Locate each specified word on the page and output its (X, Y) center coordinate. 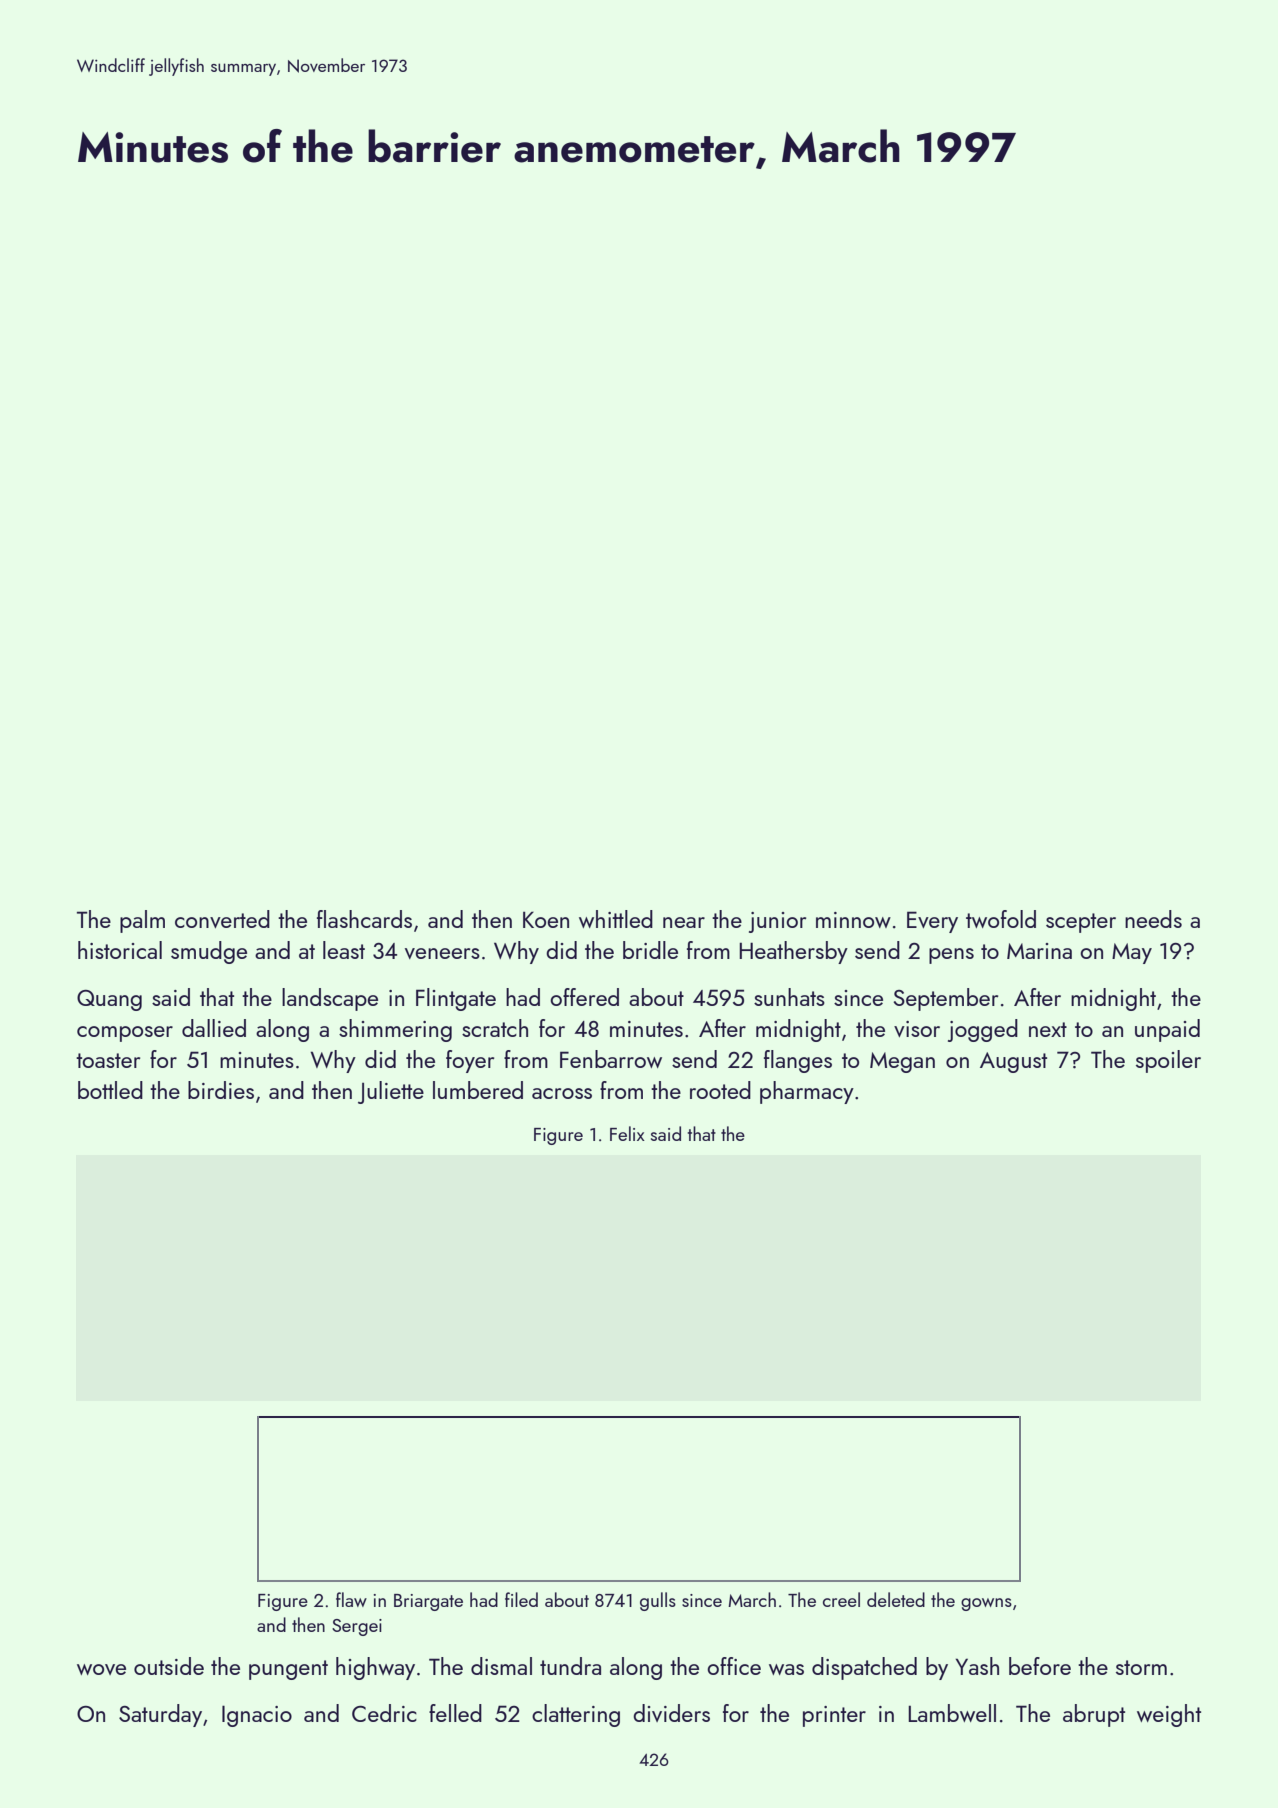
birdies (221, 1090)
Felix (627, 1133)
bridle (650, 950)
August (1013, 1062)
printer (834, 1716)
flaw (351, 1599)
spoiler (1168, 1061)
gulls (658, 1601)
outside (169, 1666)
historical (120, 950)
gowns (986, 1604)
